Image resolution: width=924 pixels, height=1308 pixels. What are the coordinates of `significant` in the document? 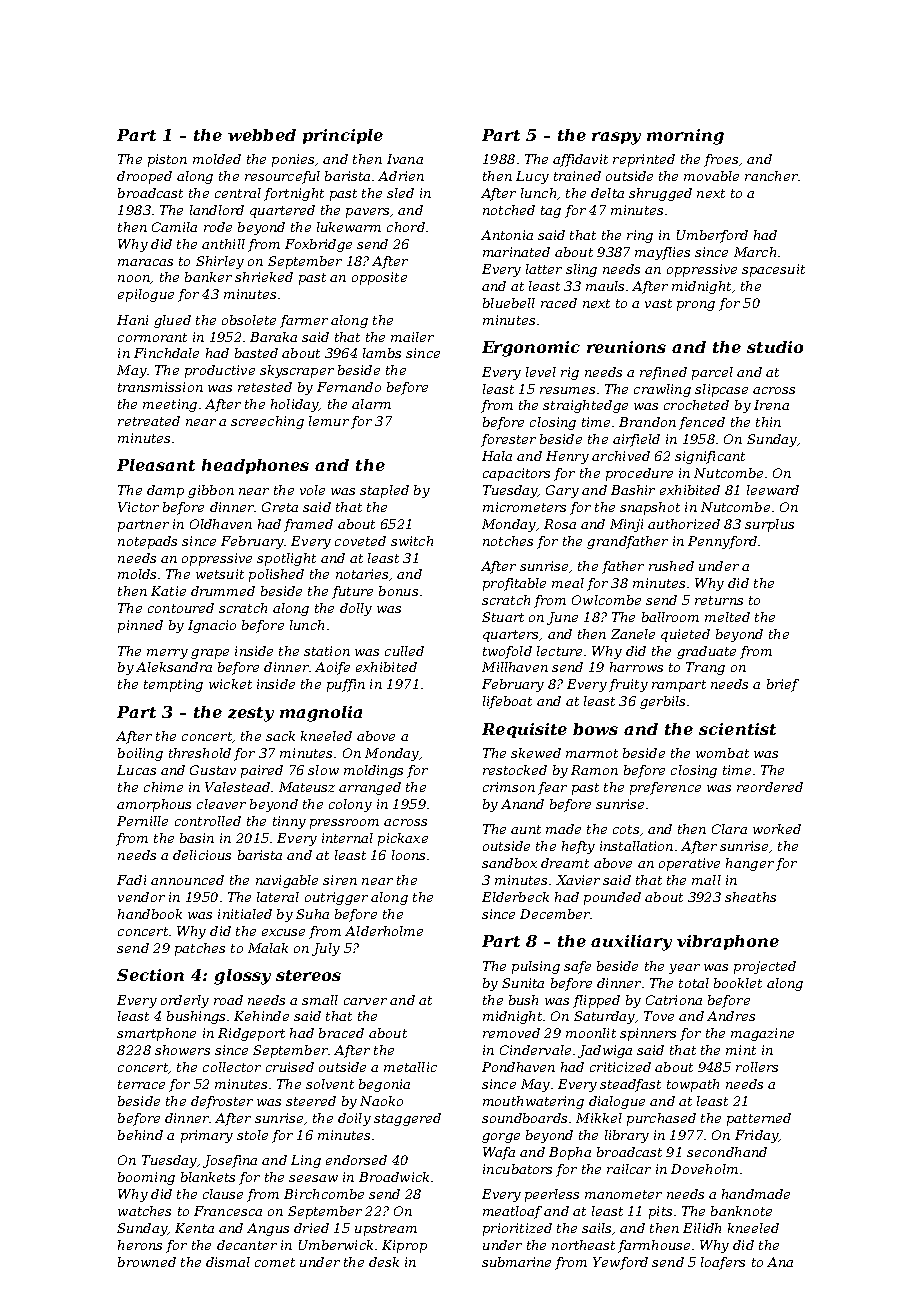 It's located at (710, 457).
